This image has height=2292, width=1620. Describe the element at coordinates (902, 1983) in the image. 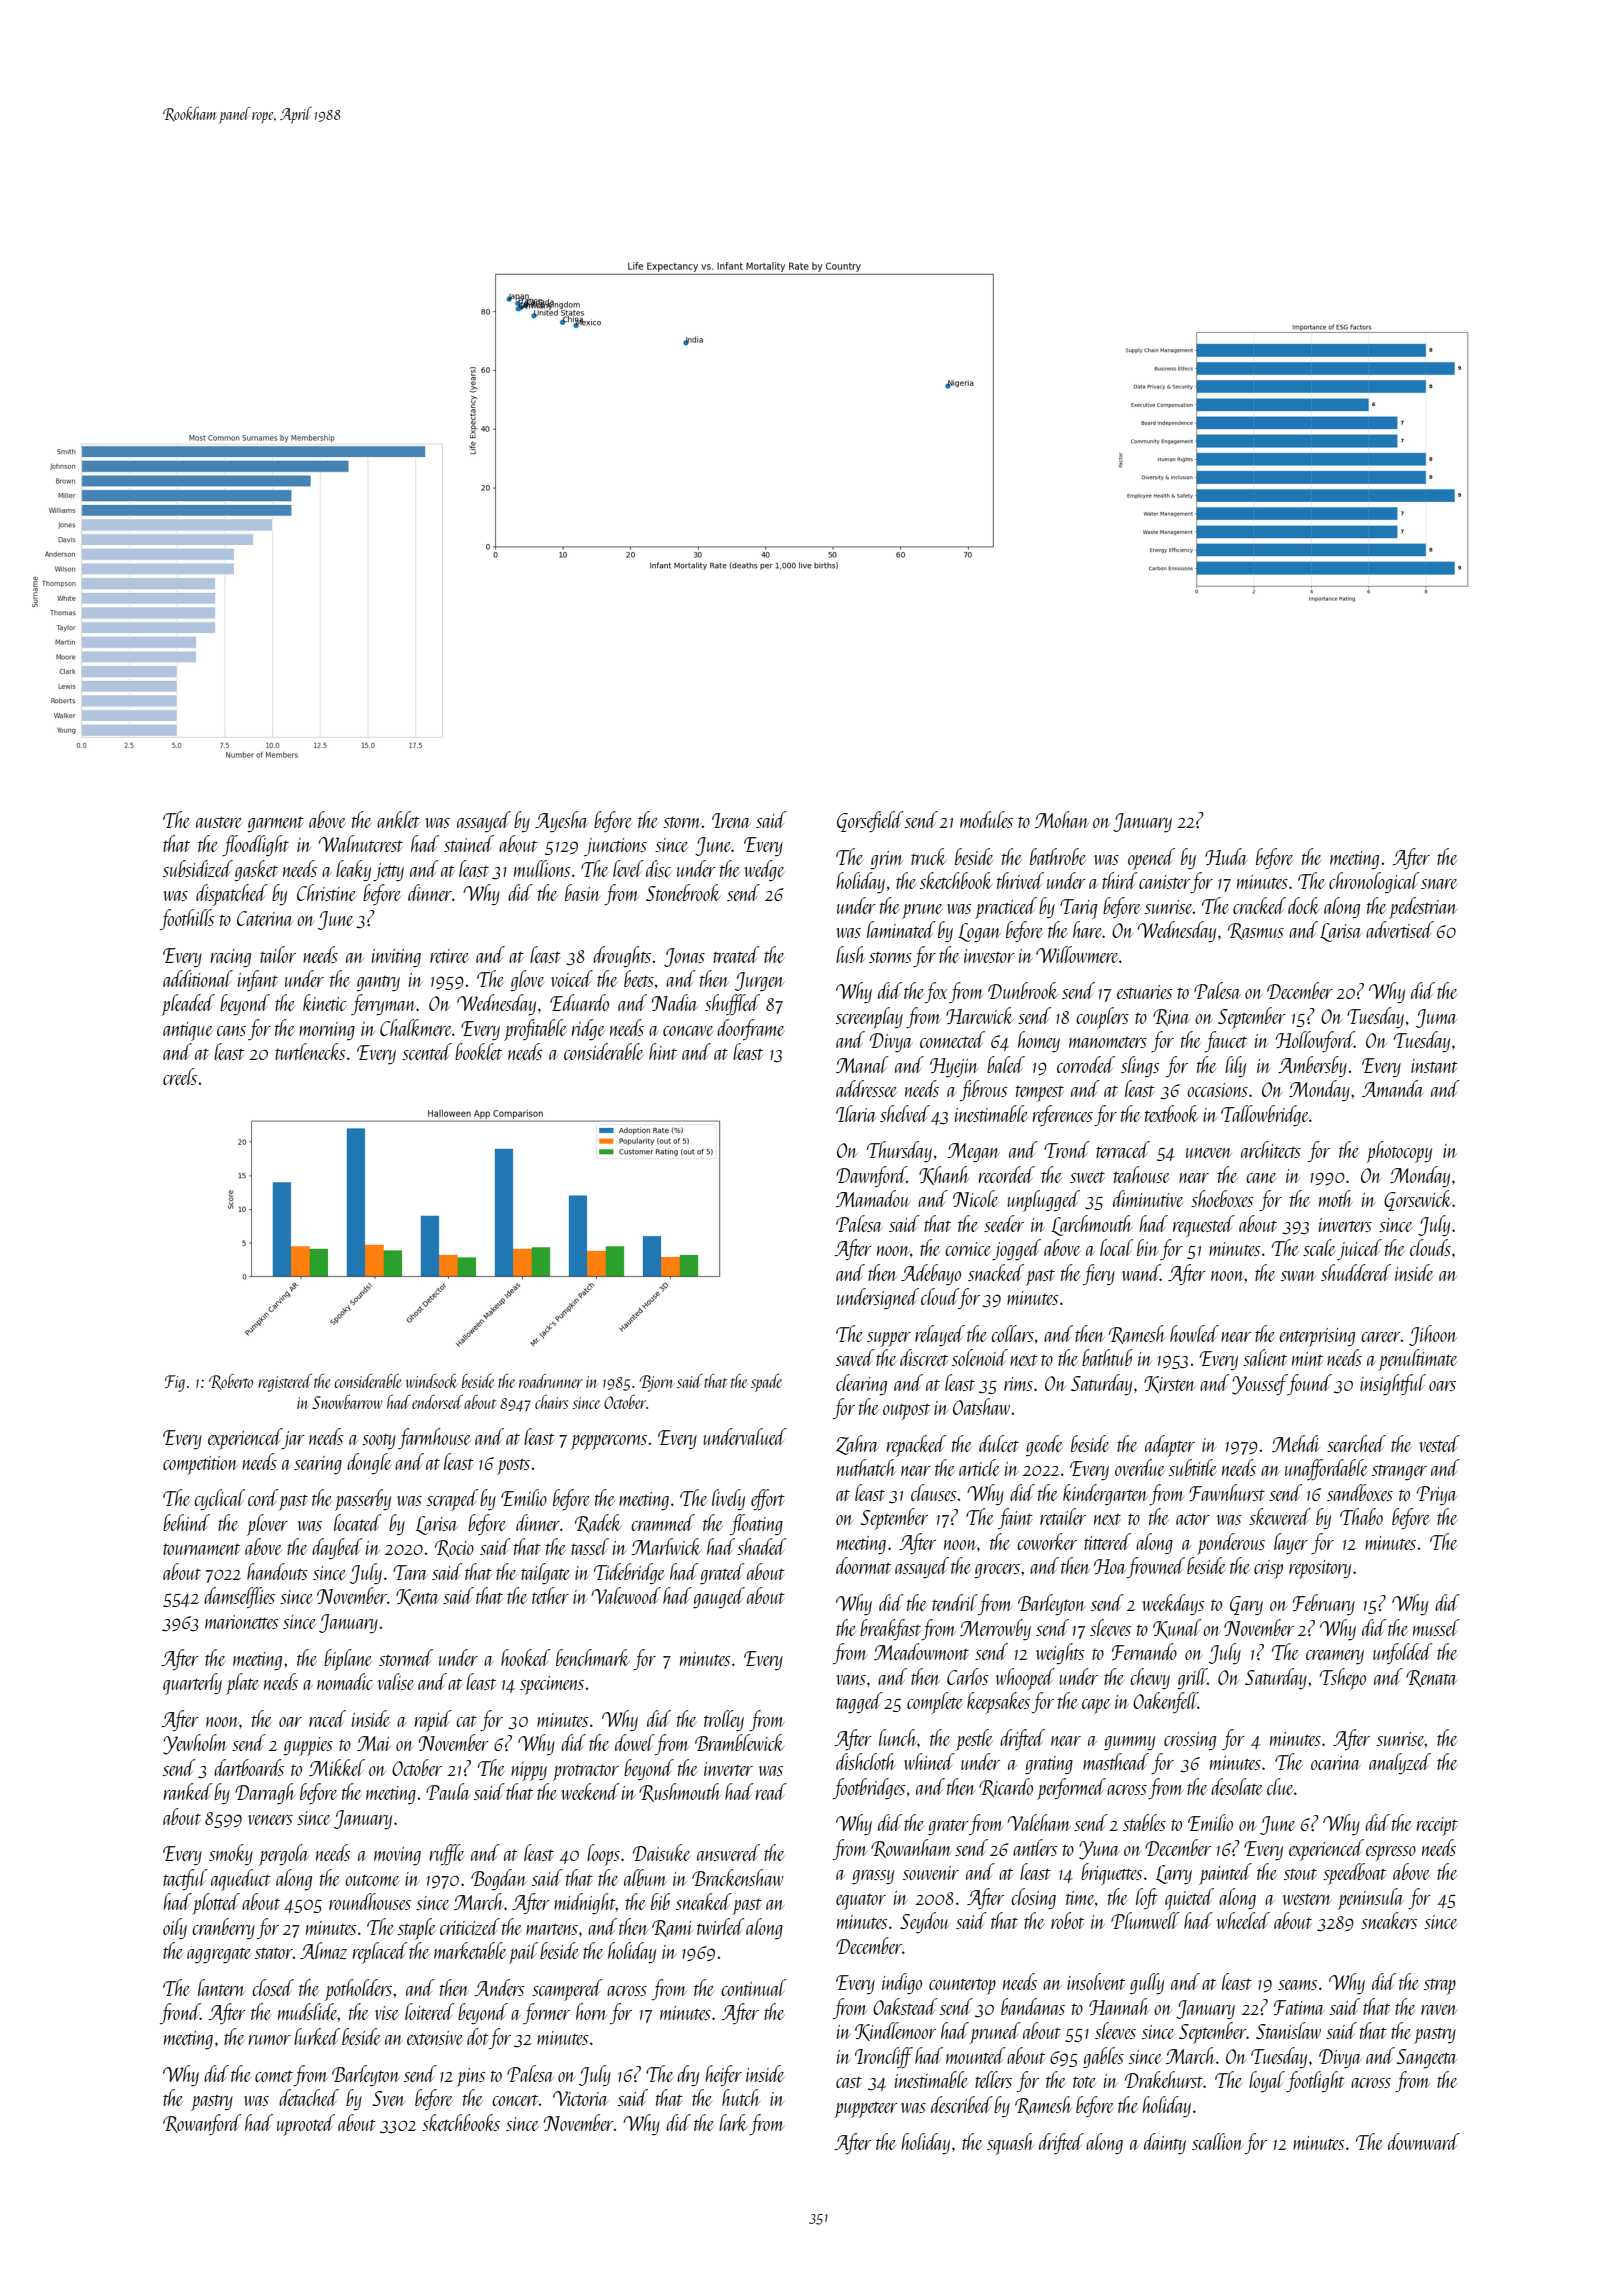

I see `indigo` at that location.
